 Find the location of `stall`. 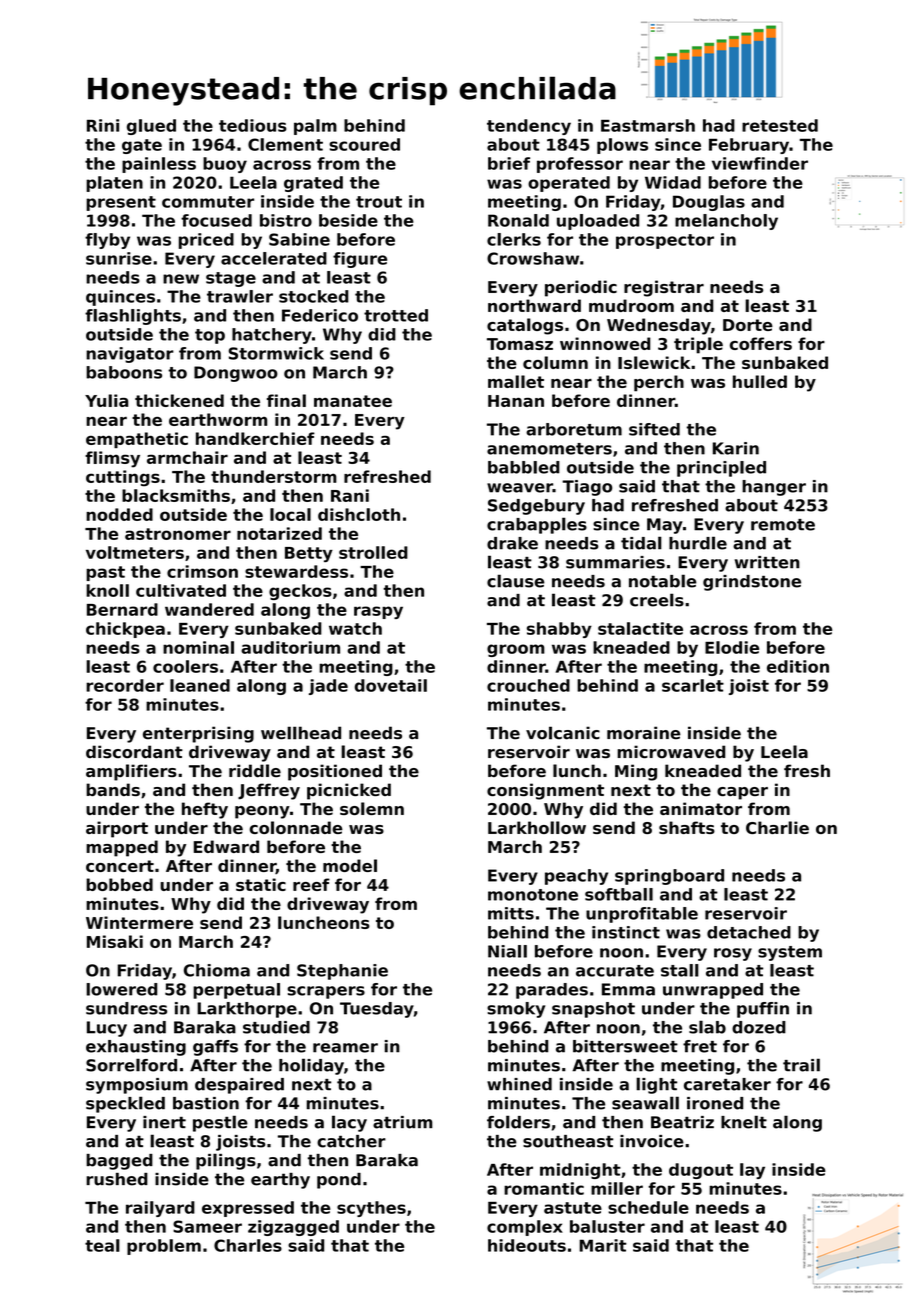

stall is located at coordinates (680, 970).
